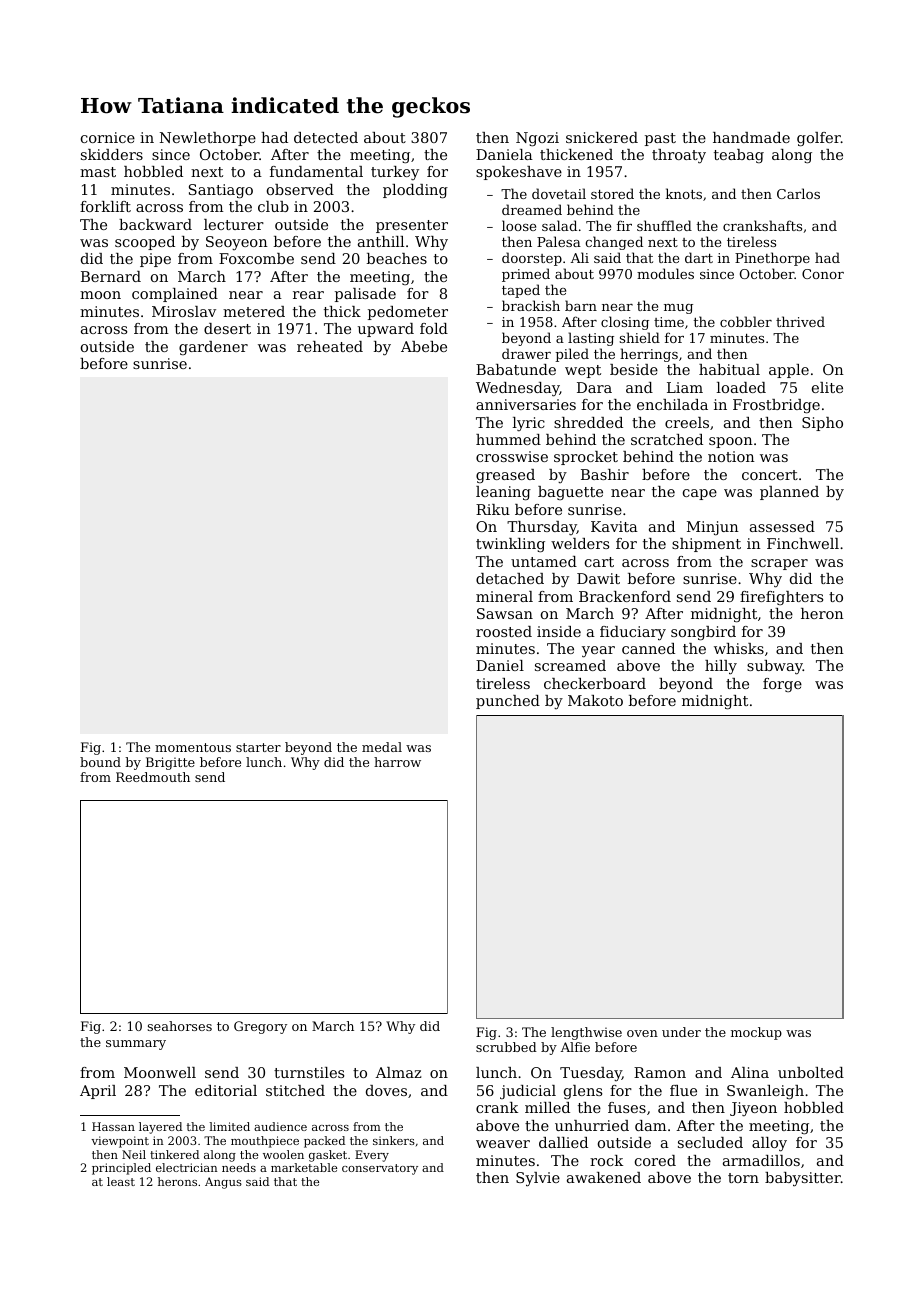 The width and height of the screenshot is (924, 1308). I want to click on Riku, so click(493, 509).
